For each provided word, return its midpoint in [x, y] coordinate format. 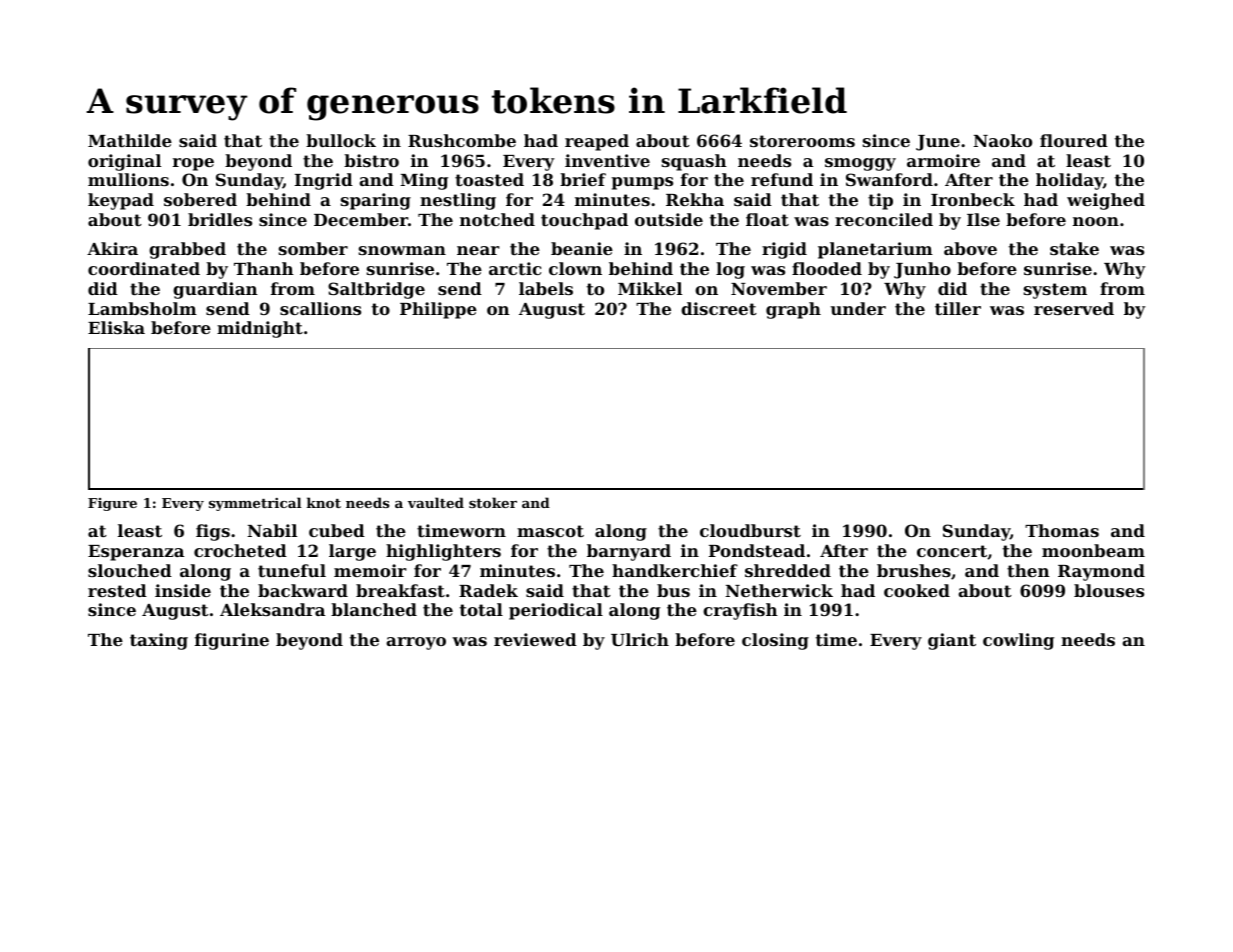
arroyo [416, 643]
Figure [112, 504]
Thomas [1062, 530]
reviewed [535, 639]
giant [952, 641]
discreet [719, 308]
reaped [597, 142]
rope [193, 164]
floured [1074, 140]
